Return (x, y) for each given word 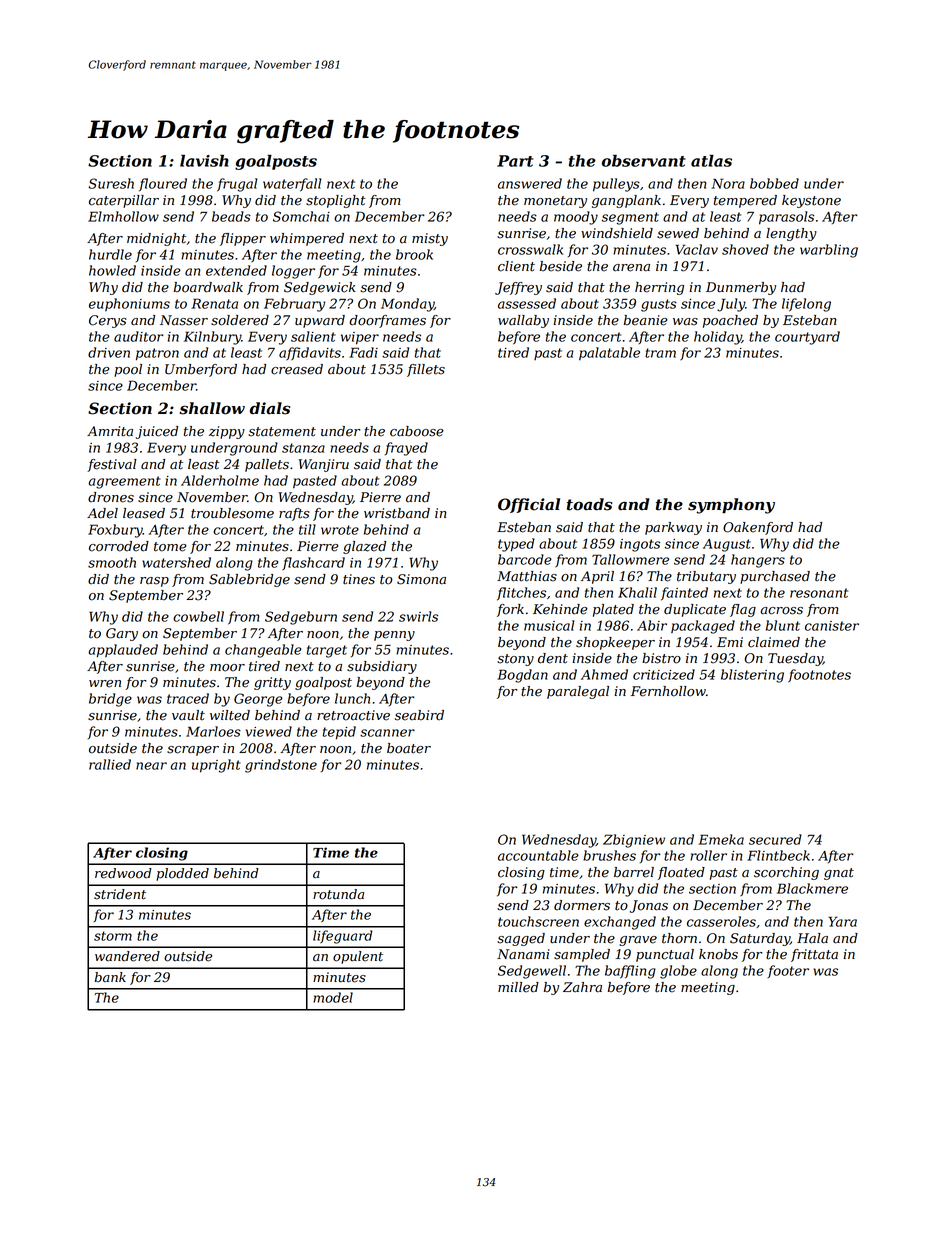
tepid (339, 733)
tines (359, 579)
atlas (711, 160)
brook (414, 254)
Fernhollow (668, 691)
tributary (706, 577)
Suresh (111, 183)
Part (515, 161)
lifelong (806, 305)
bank (110, 977)
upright (216, 766)
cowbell (198, 616)
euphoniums (129, 304)
